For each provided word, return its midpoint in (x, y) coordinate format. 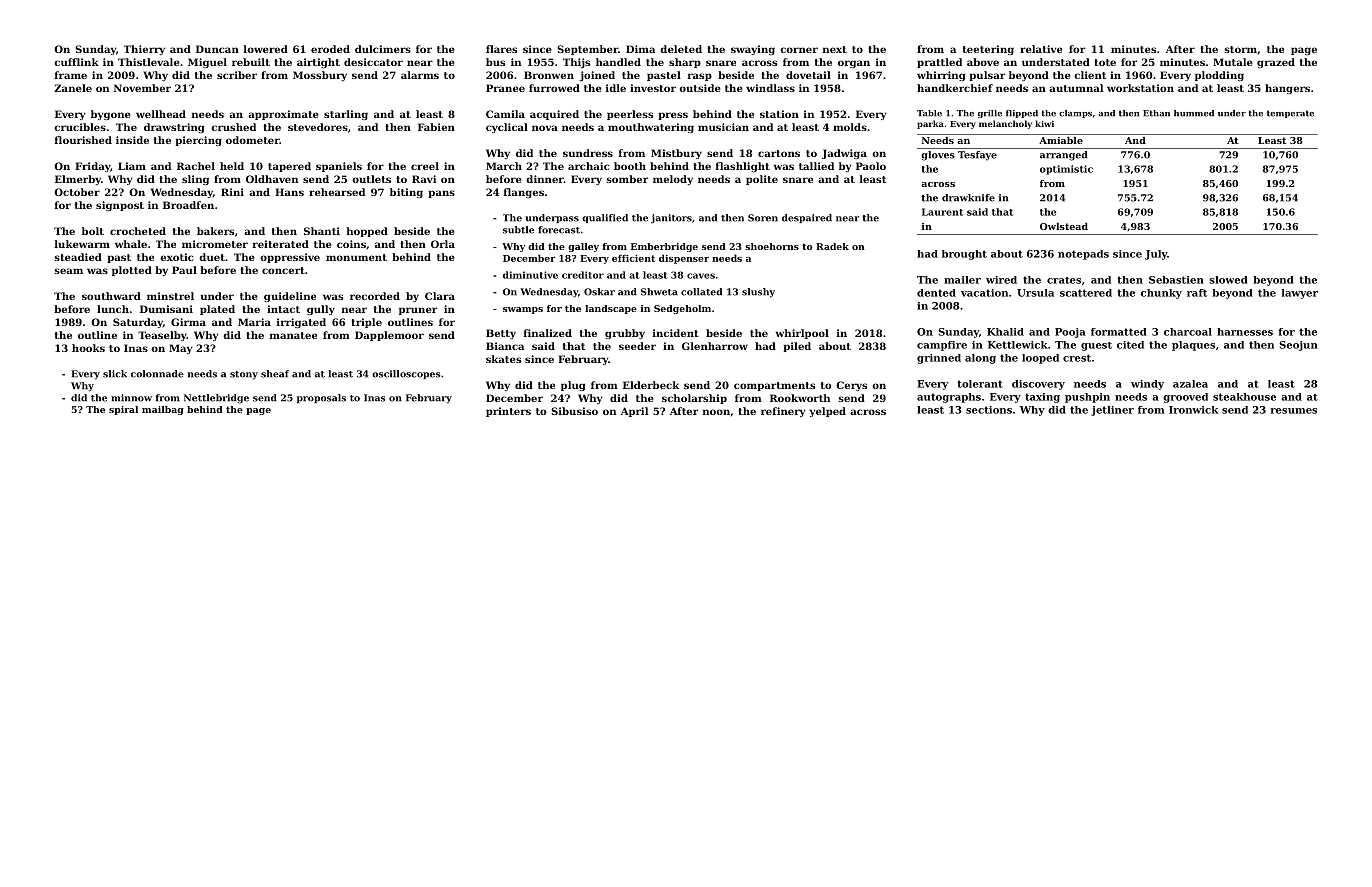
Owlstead (1064, 226)
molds (850, 127)
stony (244, 375)
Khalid (1005, 332)
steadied (78, 257)
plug (573, 386)
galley (583, 247)
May (180, 349)
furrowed (554, 88)
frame (71, 75)
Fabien (436, 127)
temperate (1290, 114)
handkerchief (955, 88)
